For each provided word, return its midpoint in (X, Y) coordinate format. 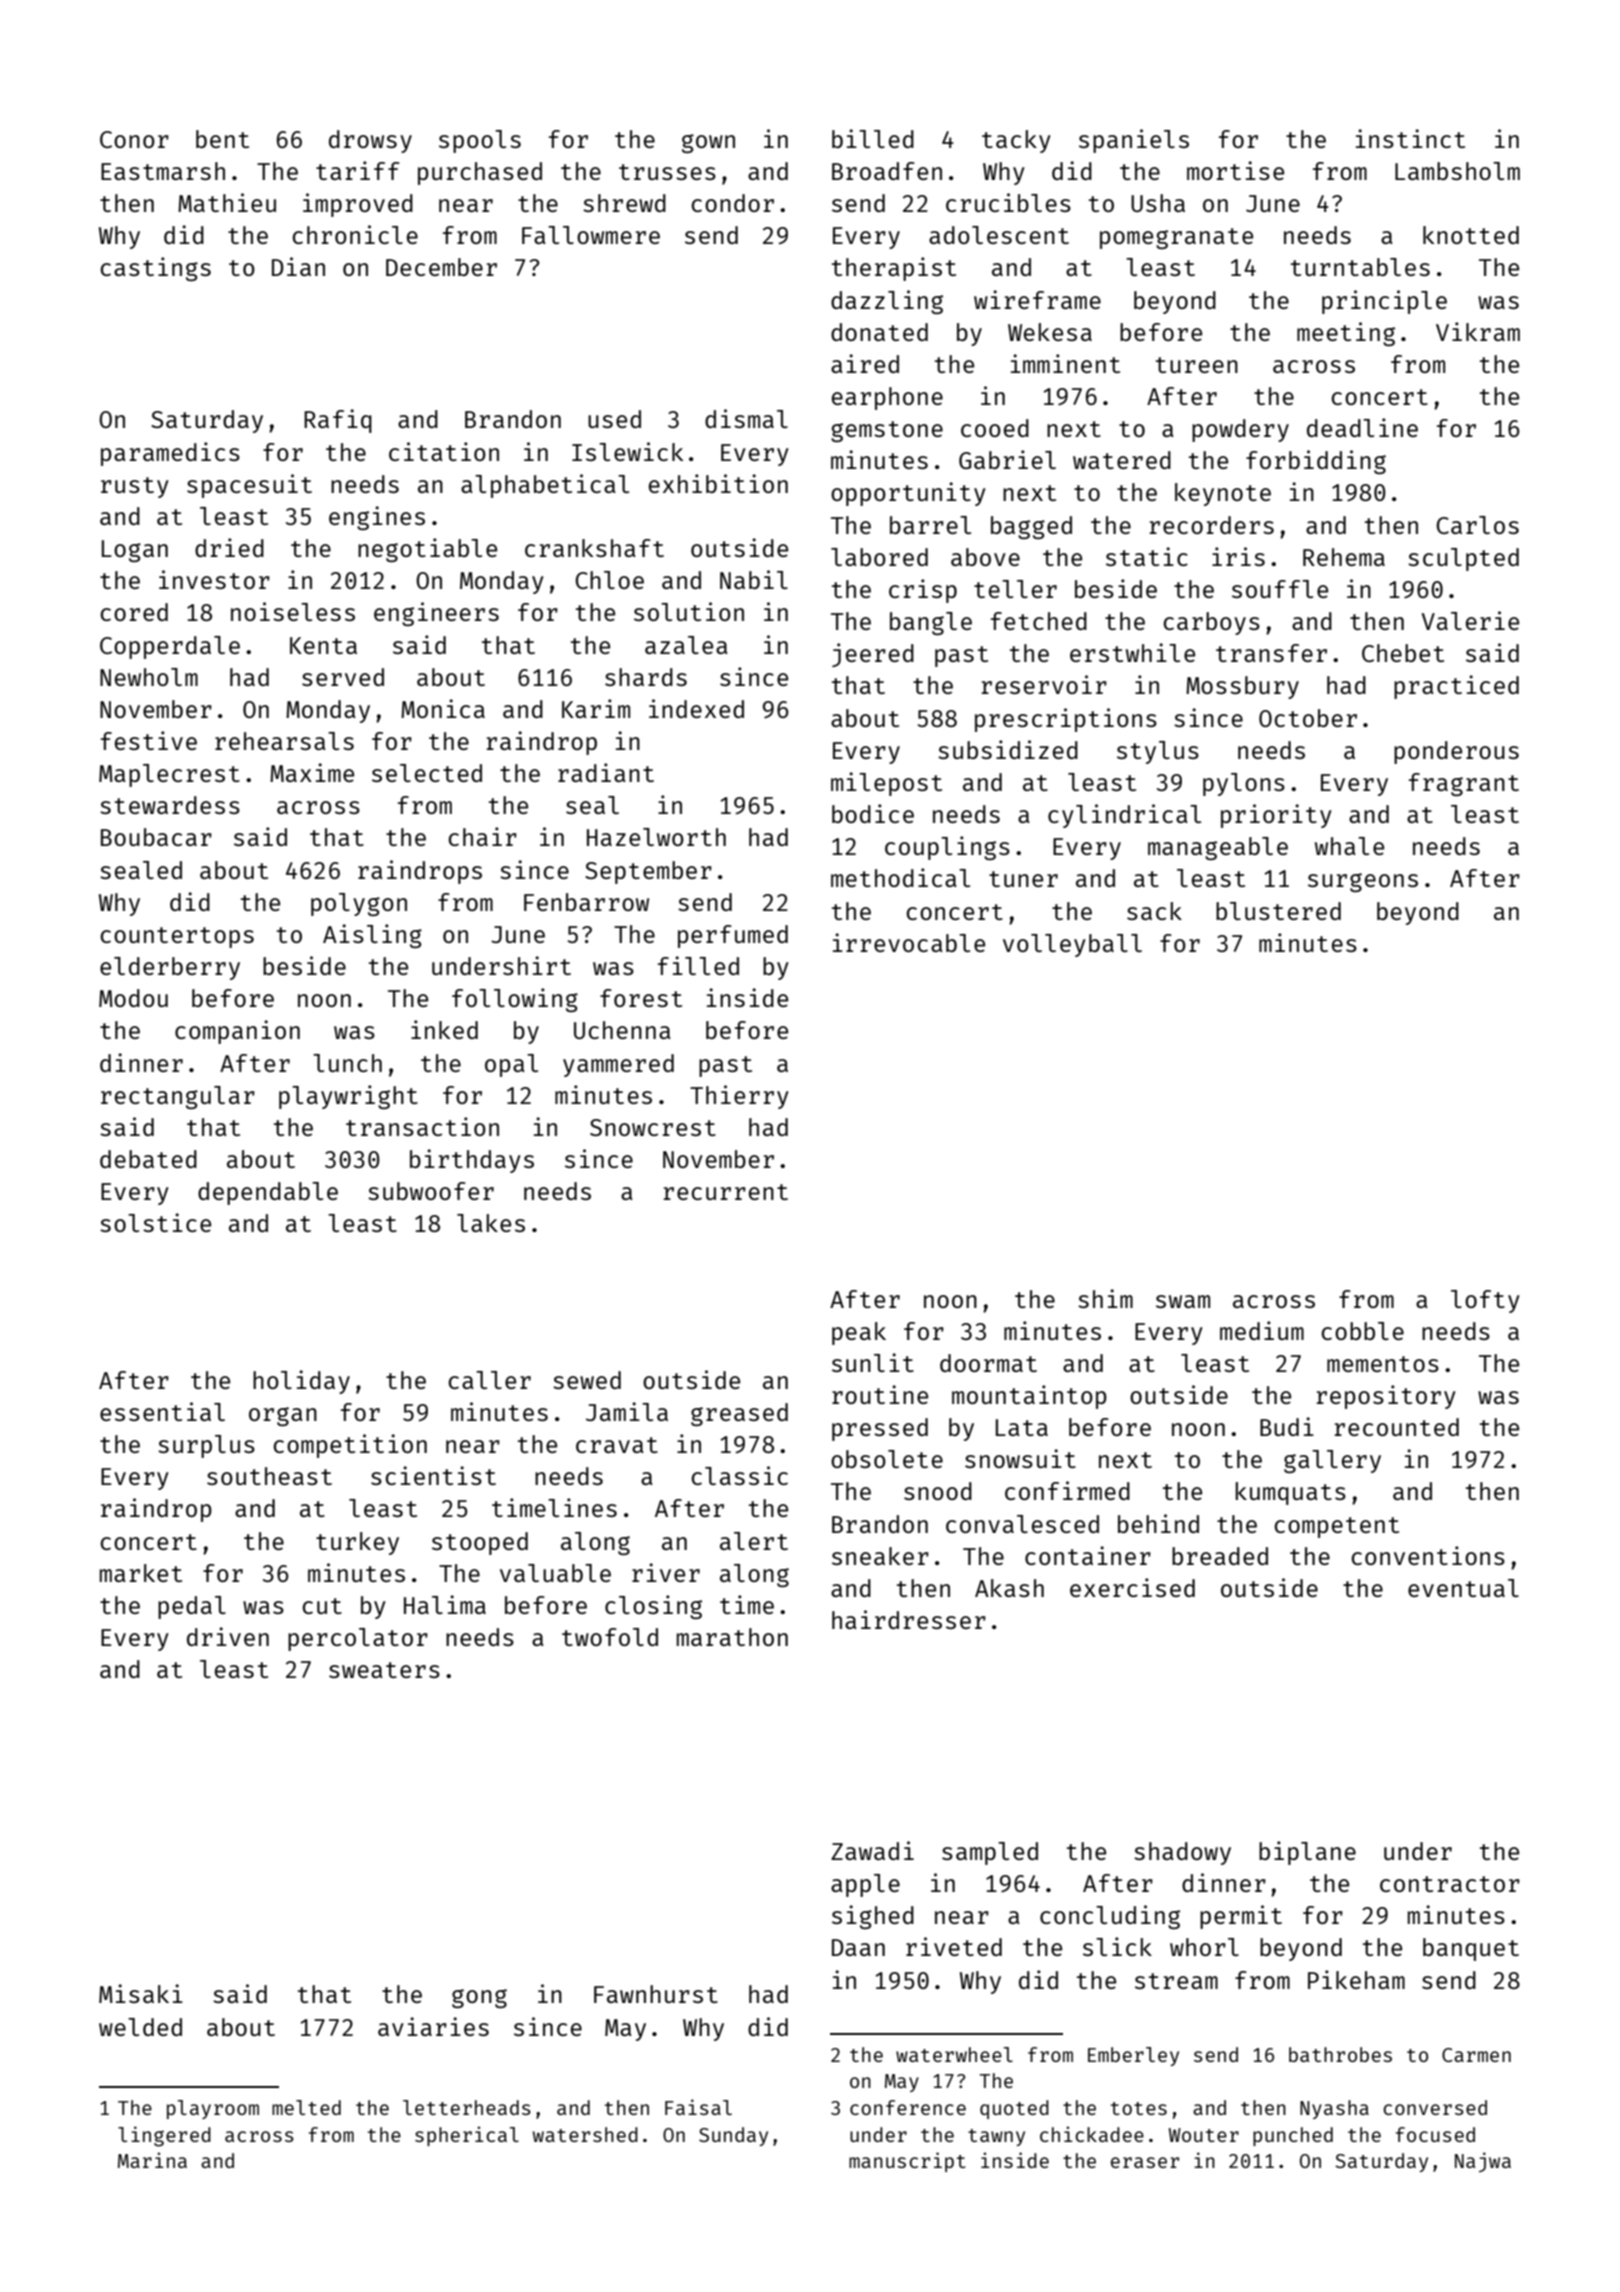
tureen (1197, 365)
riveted (954, 1946)
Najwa (1483, 2162)
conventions (1428, 1555)
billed (873, 138)
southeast (269, 1476)
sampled (990, 1853)
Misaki (141, 1993)
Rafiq (338, 421)
